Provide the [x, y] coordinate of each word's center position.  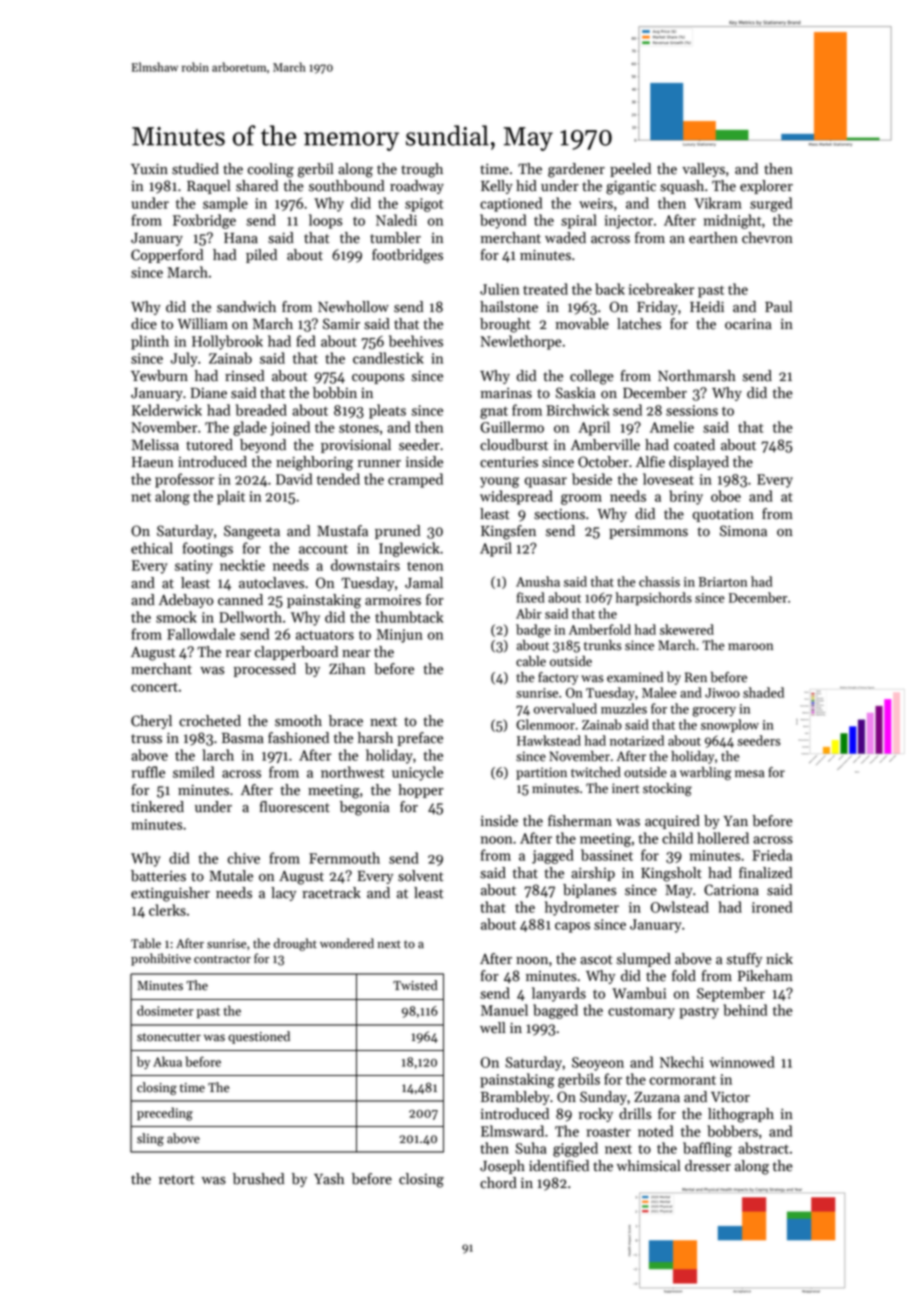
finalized [765, 873]
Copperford [167, 256]
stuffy [744, 960]
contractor [222, 959]
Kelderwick [167, 410]
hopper [421, 791]
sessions [692, 410]
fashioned [298, 738]
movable [582, 324]
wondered [347, 943]
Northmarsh [697, 376]
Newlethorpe [521, 342]
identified [559, 1166]
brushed [258, 1179]
